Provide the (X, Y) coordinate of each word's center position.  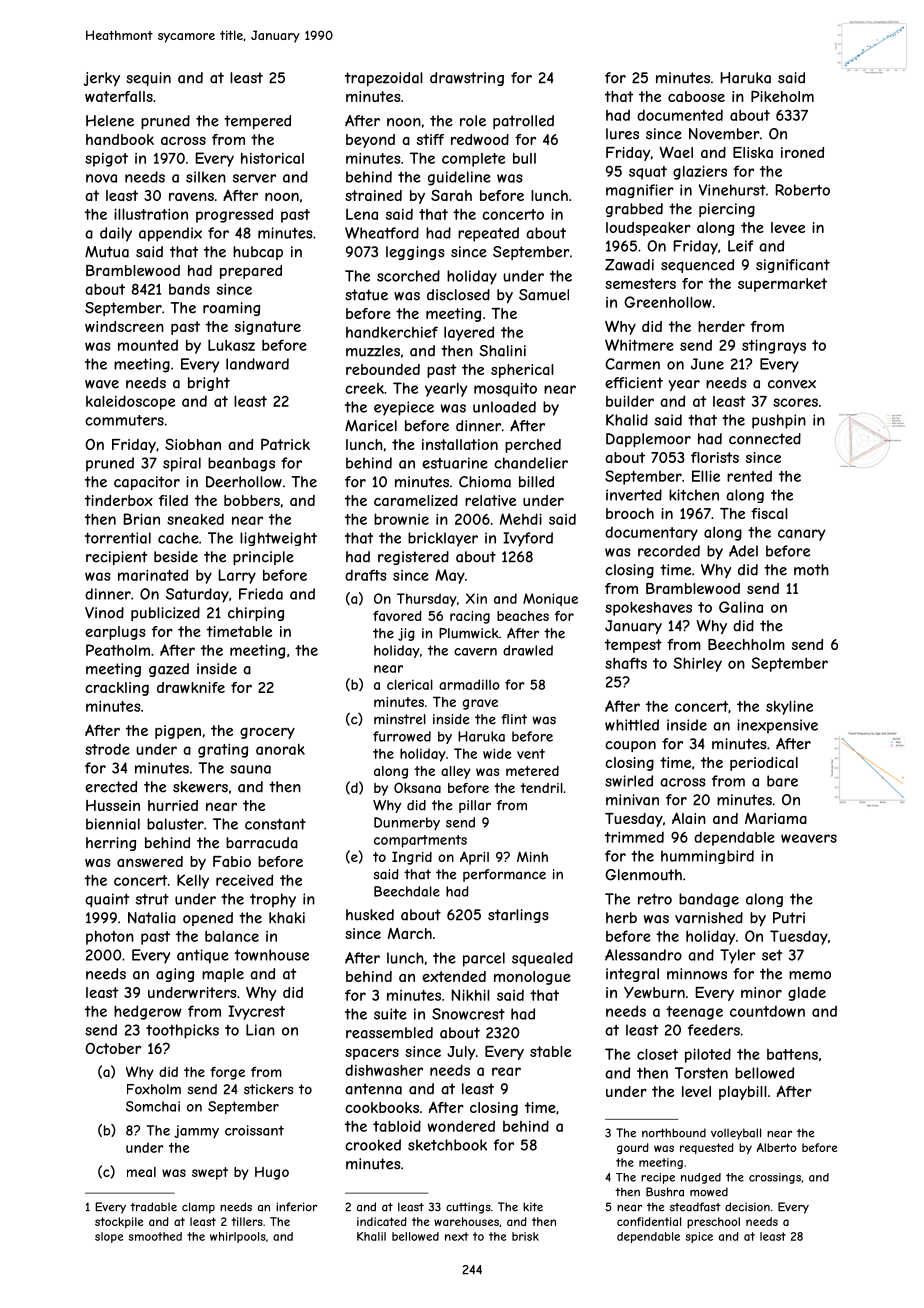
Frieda (261, 594)
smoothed (155, 1236)
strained (373, 195)
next (456, 1236)
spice (699, 1237)
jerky (102, 79)
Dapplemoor (648, 440)
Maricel (371, 426)
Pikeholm (782, 96)
